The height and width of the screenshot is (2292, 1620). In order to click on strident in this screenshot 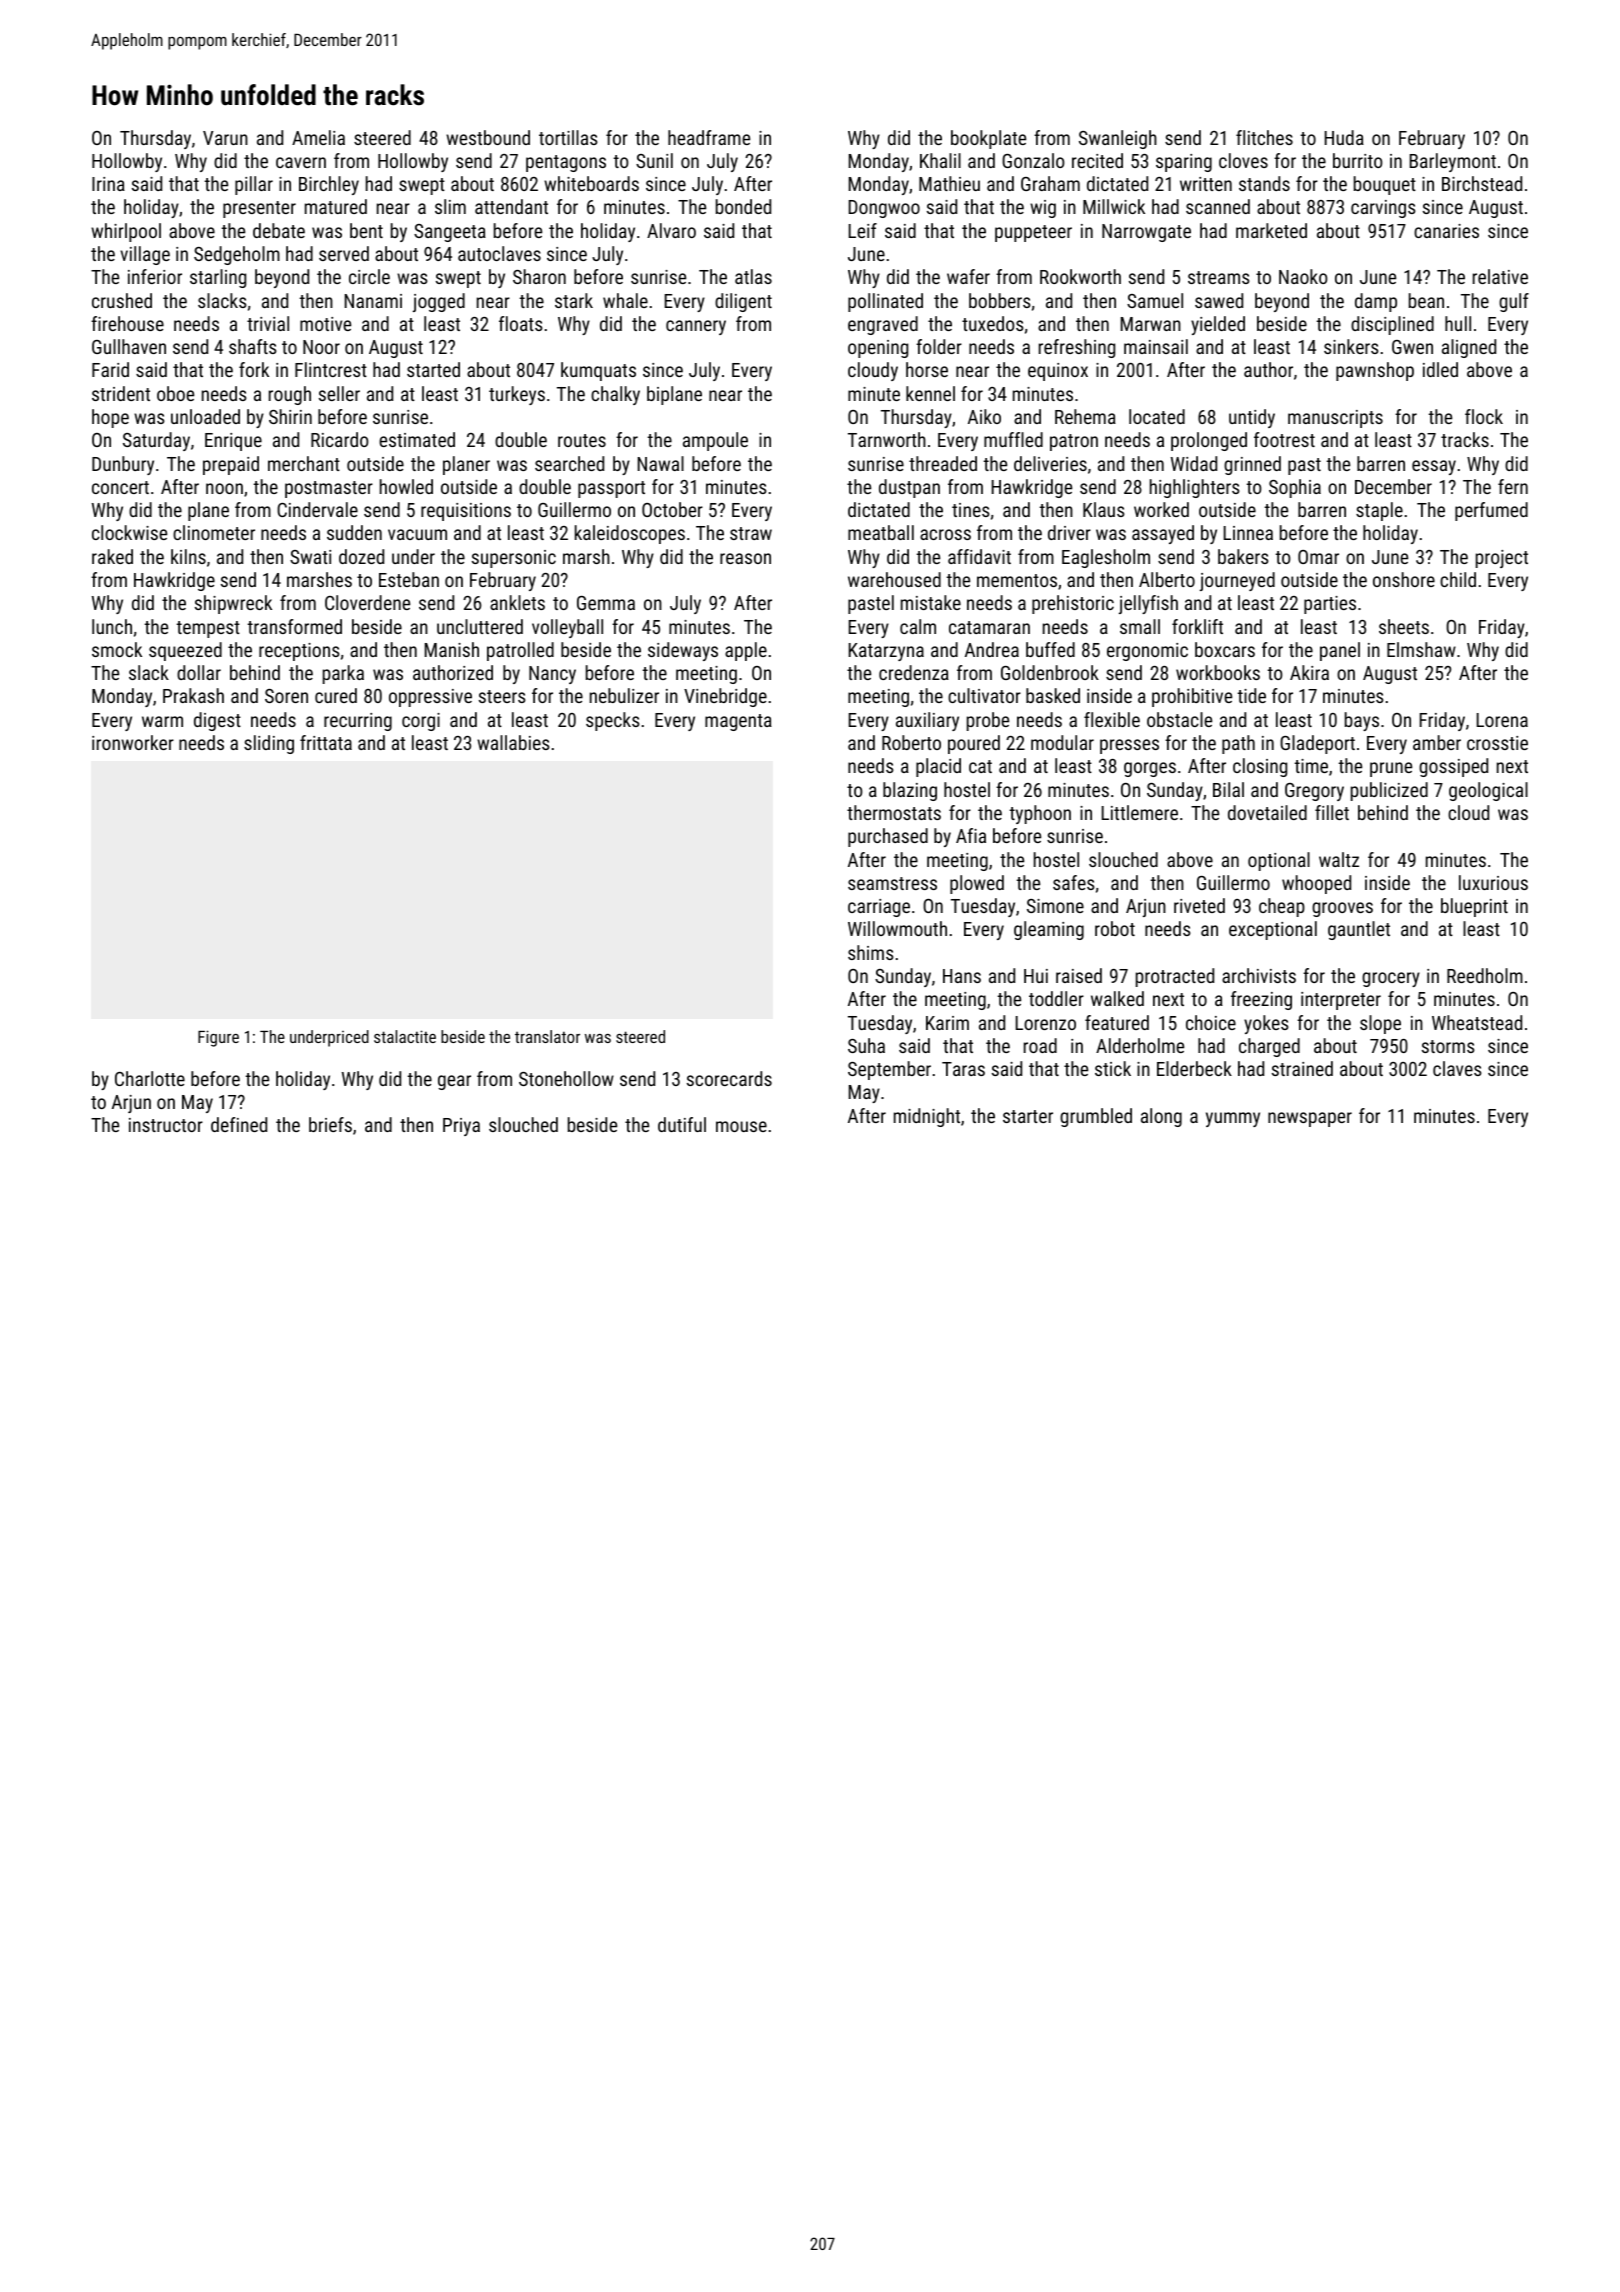, I will do `click(121, 393)`.
